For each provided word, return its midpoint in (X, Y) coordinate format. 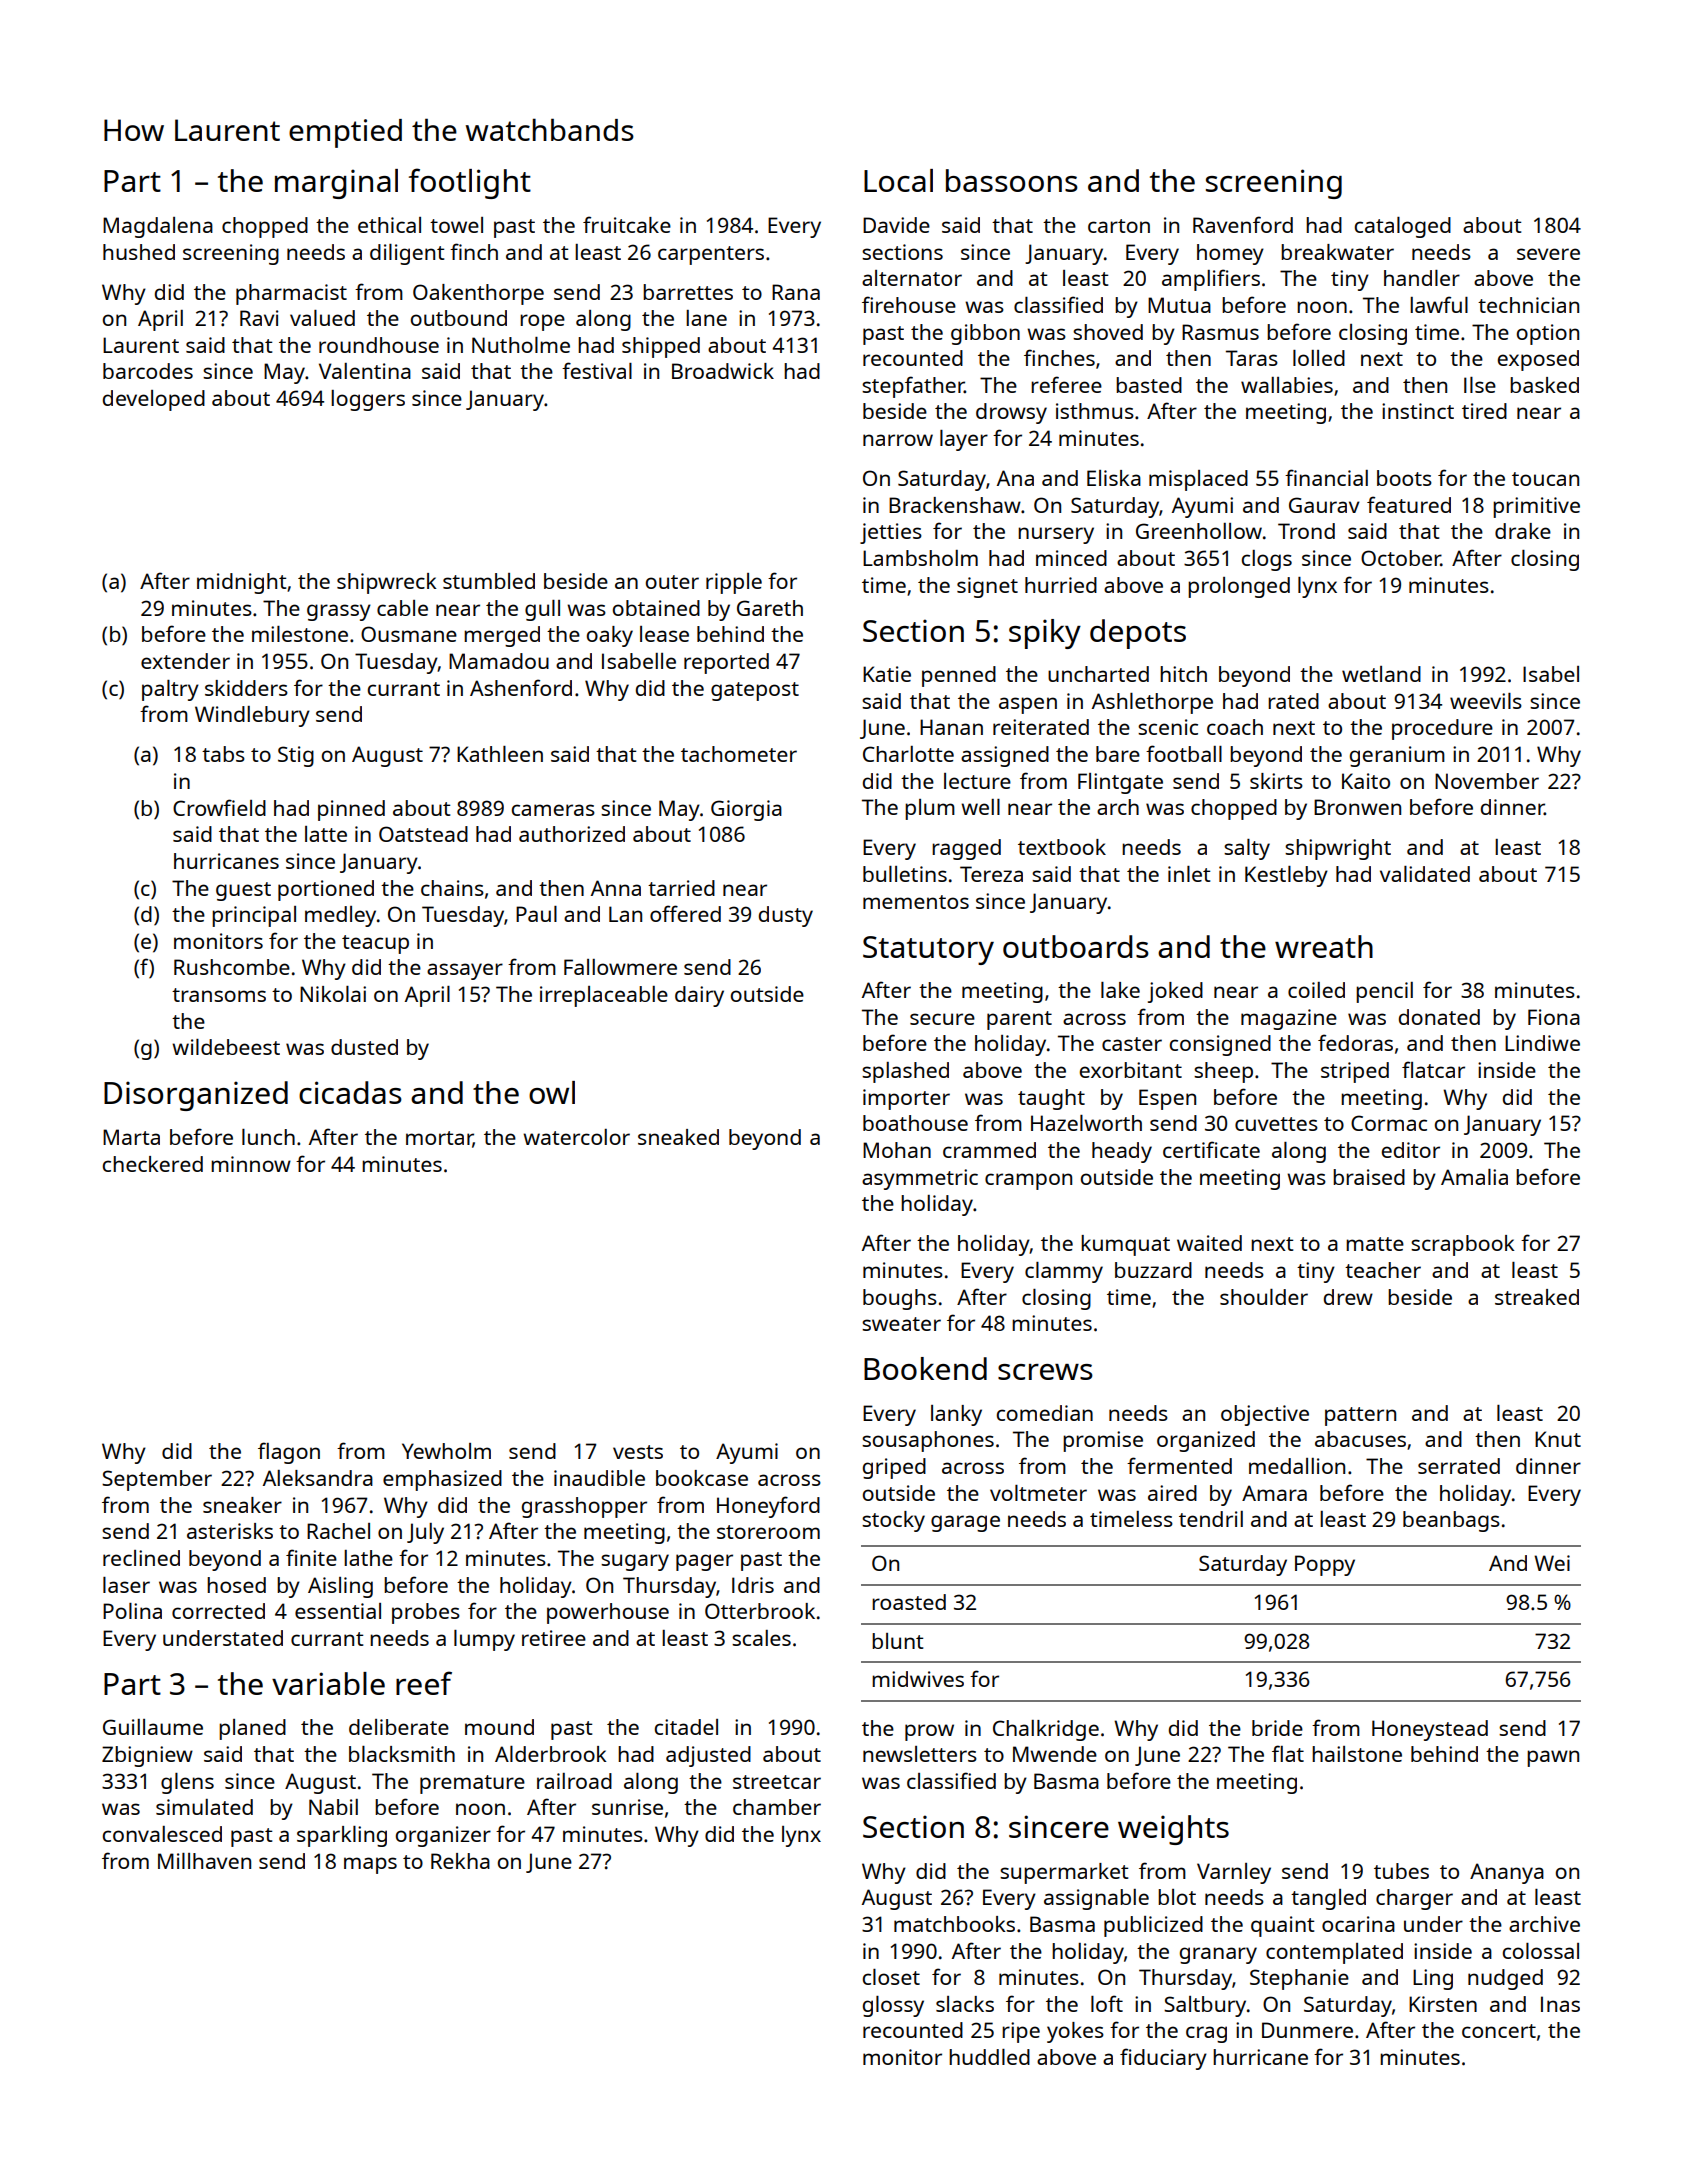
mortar (439, 1139)
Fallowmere (620, 967)
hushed (139, 252)
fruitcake (627, 224)
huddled (989, 2057)
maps (370, 1865)
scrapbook (1463, 1245)
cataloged (1403, 227)
